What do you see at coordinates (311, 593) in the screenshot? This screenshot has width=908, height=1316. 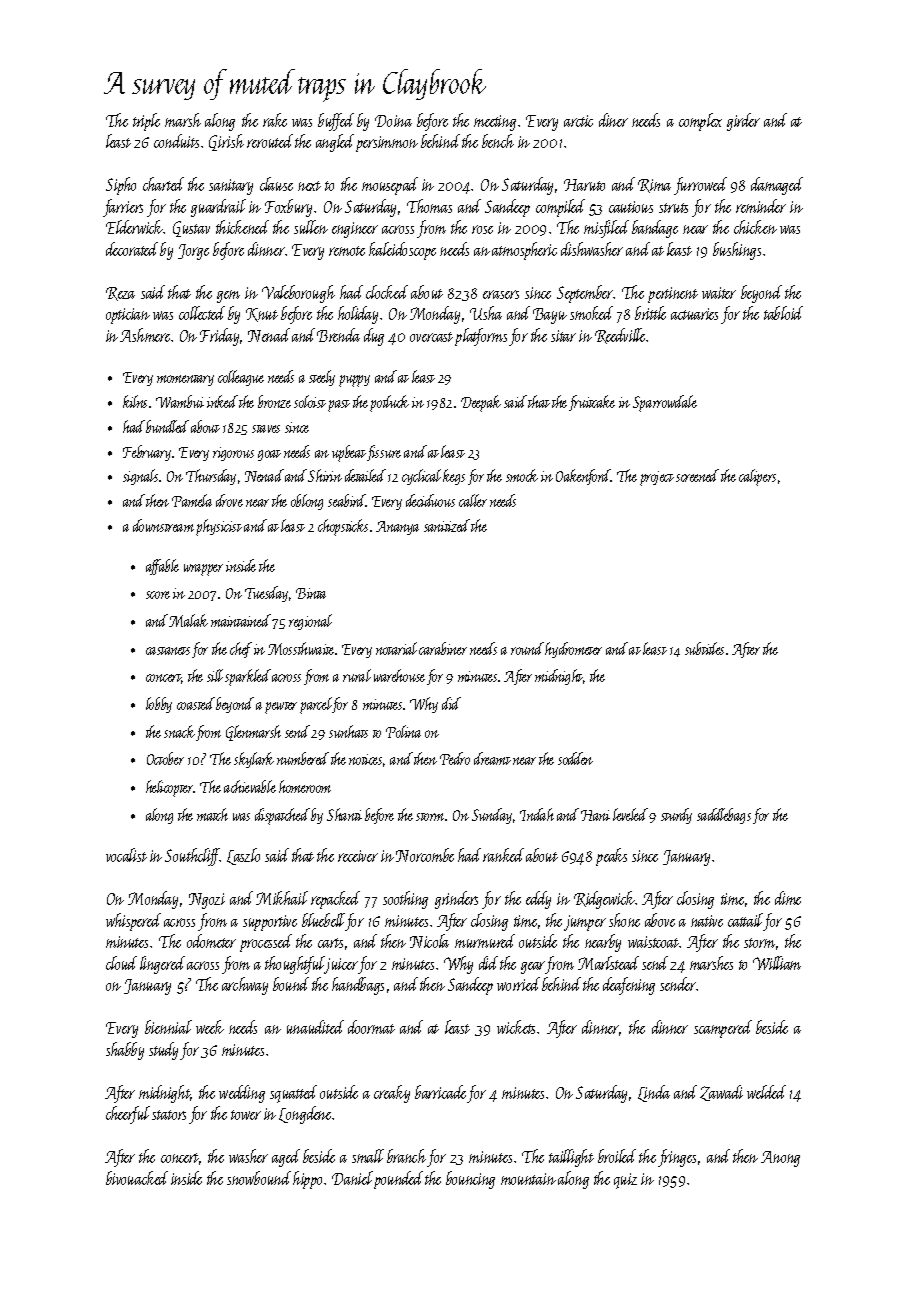 I see `Binta` at bounding box center [311, 593].
